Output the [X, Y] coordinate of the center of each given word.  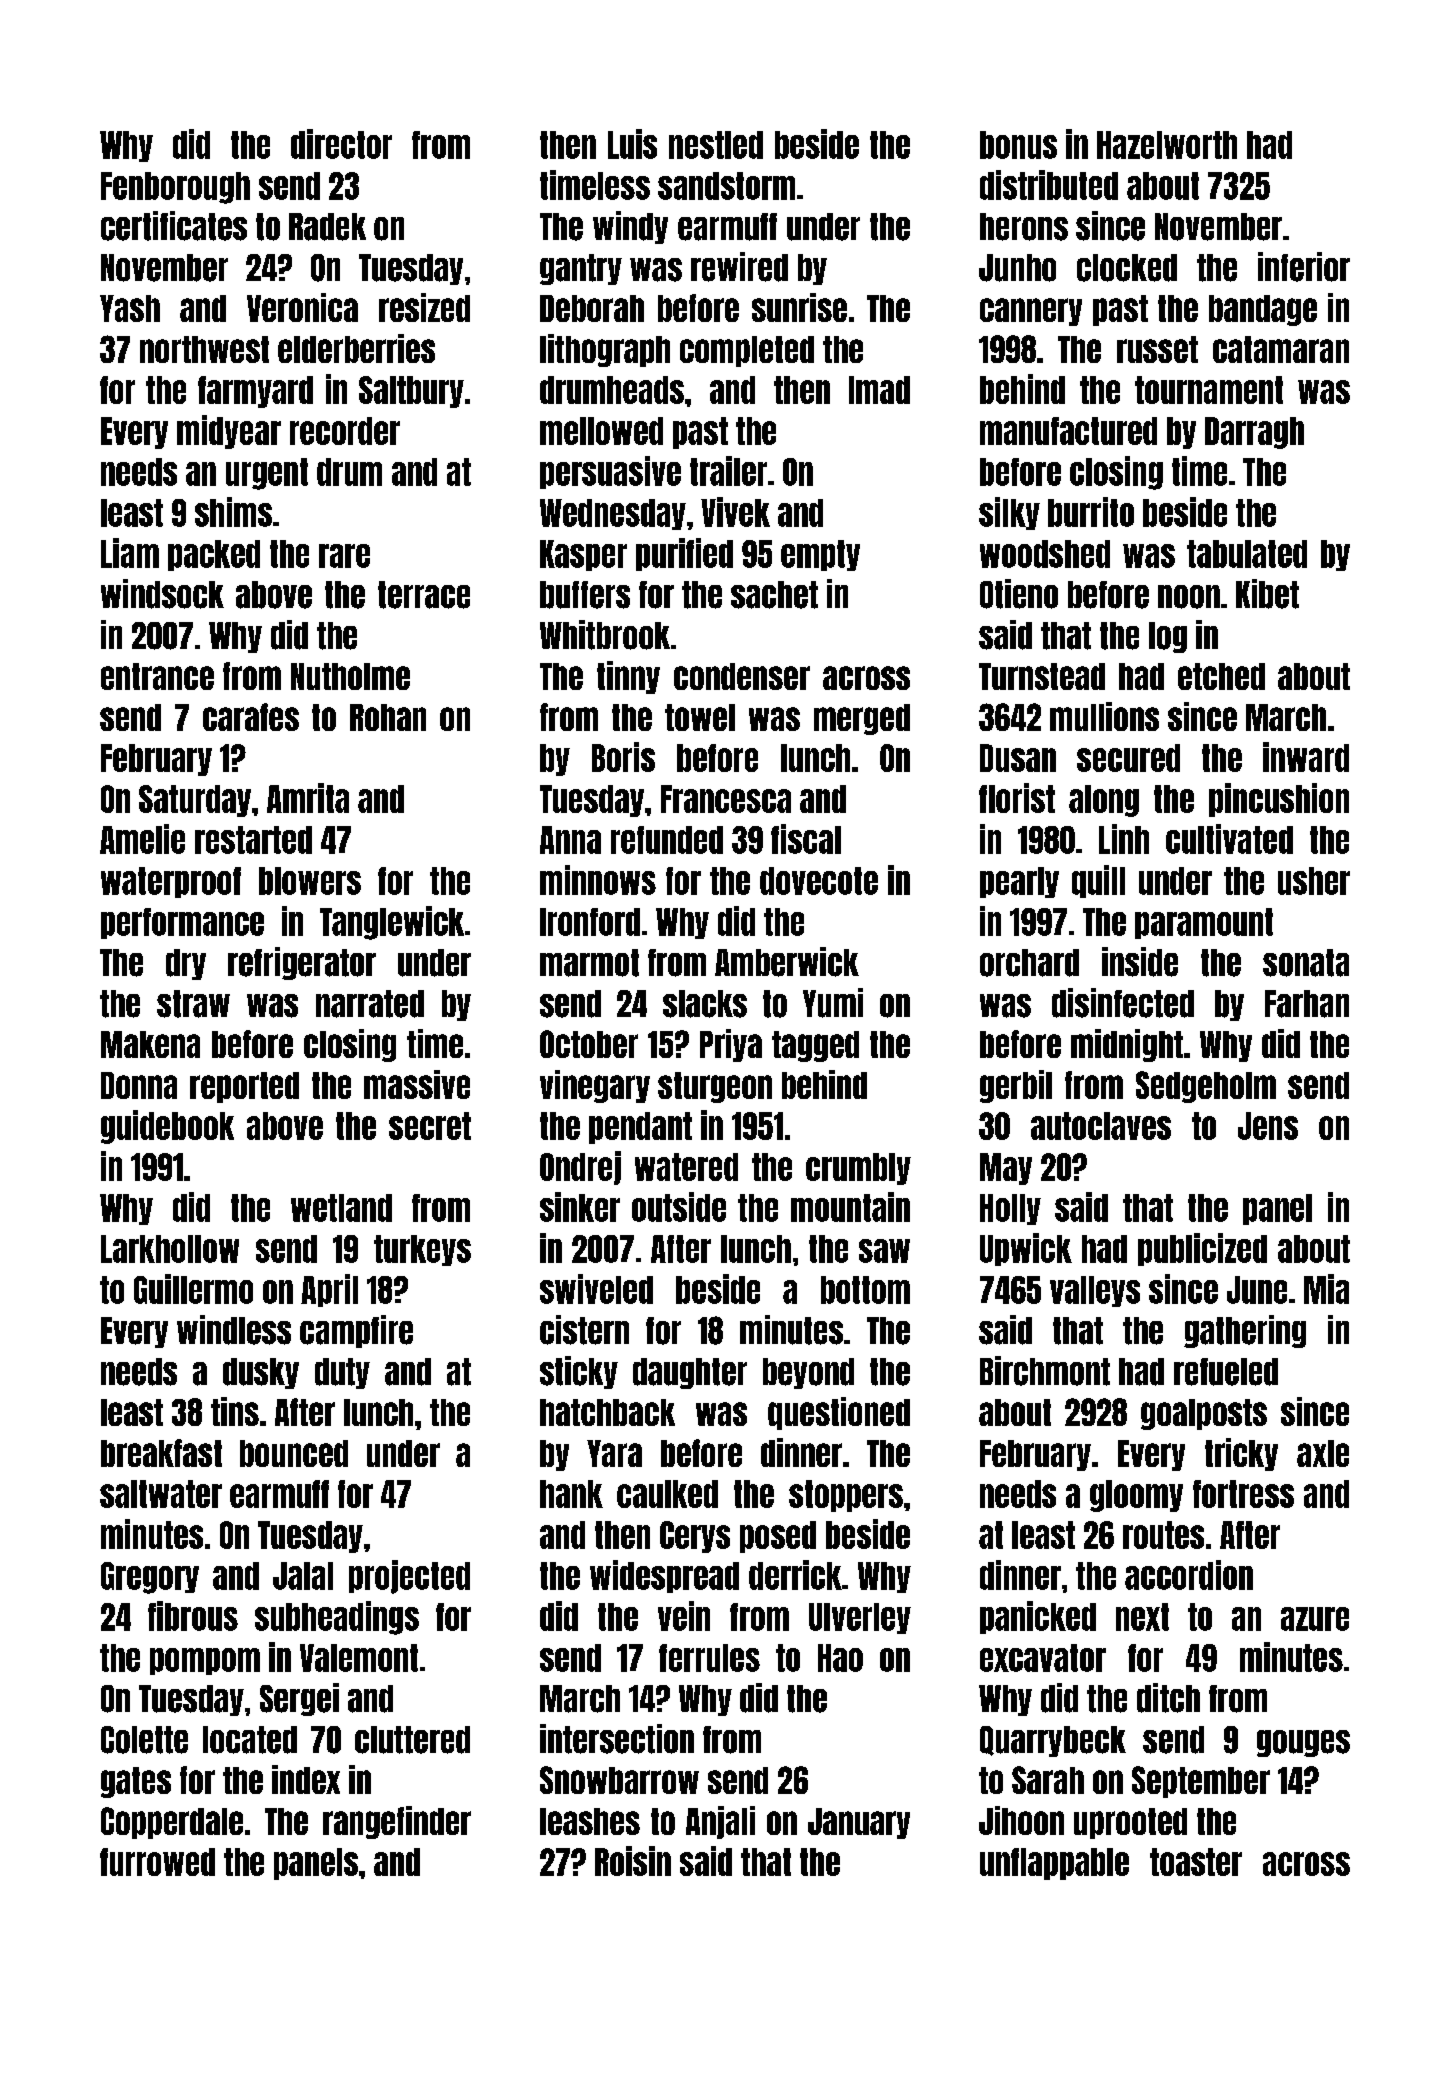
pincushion [1279, 800]
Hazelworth [1167, 145]
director [341, 144]
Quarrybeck [1053, 1741]
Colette [144, 1740]
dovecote [819, 881]
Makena [150, 1044]
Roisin [633, 1861]
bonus [1018, 145]
